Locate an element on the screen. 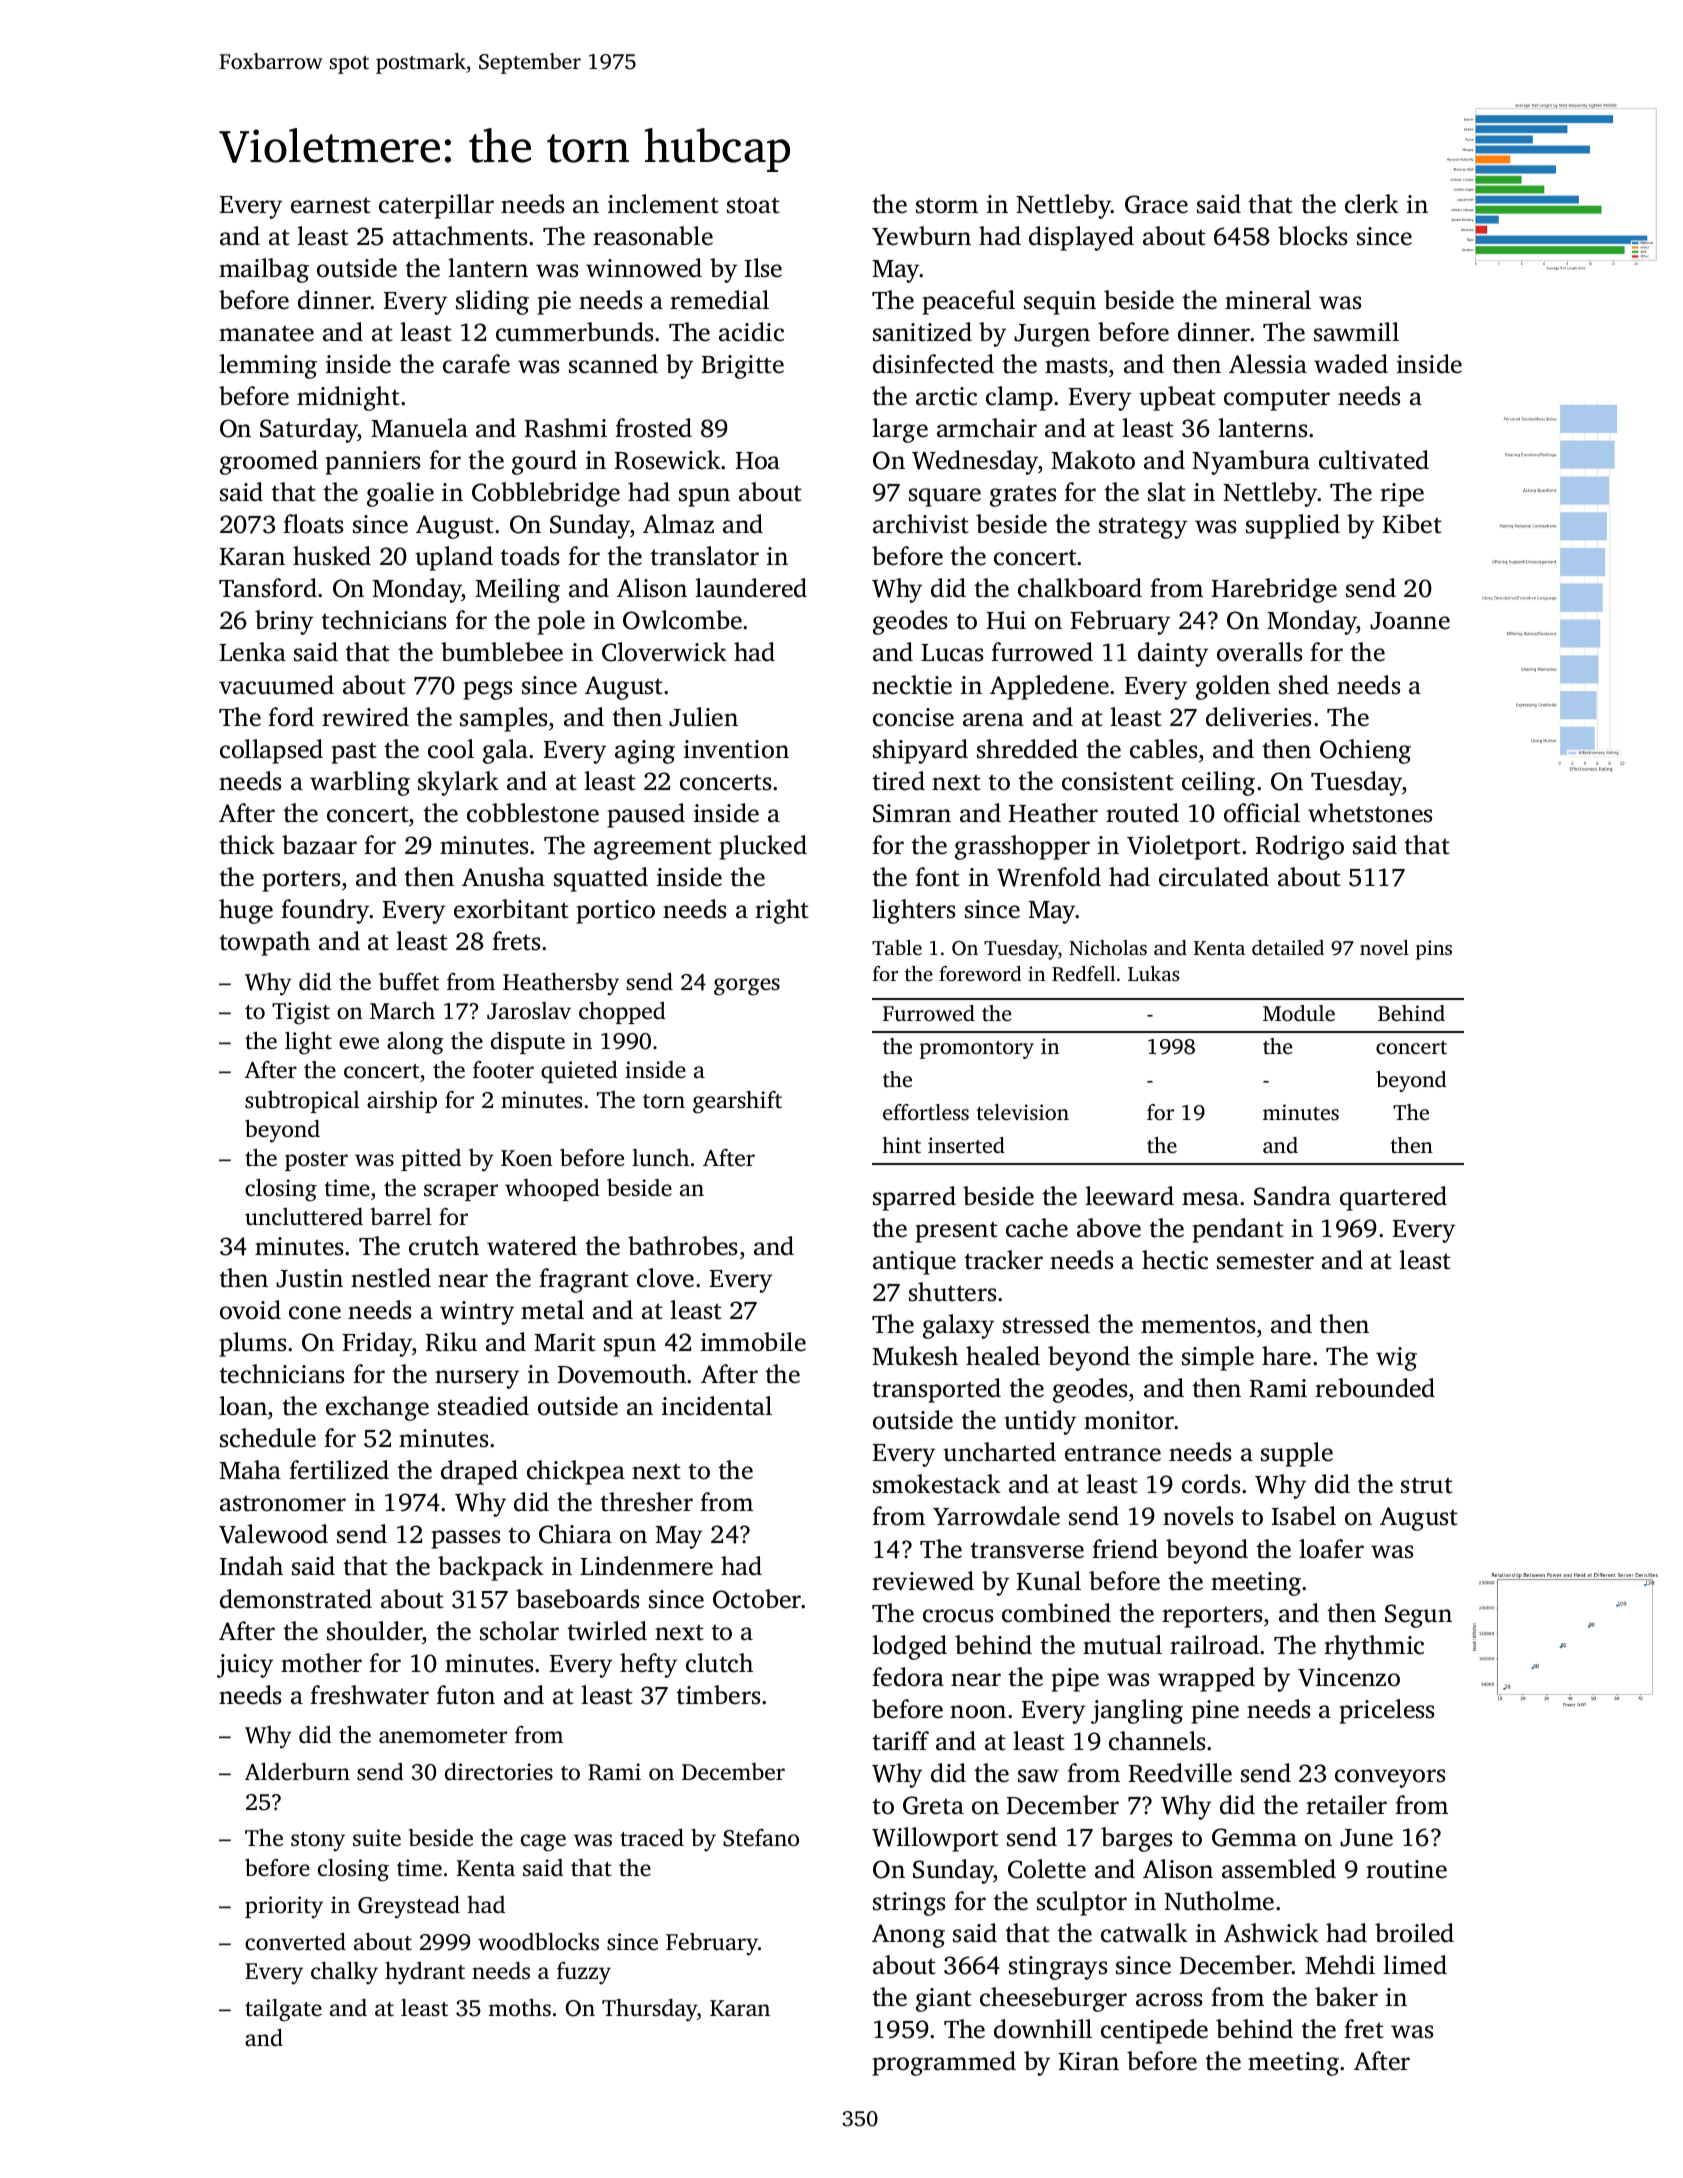 Image resolution: width=1683 pixels, height=2178 pixels. Anong is located at coordinates (908, 1936).
